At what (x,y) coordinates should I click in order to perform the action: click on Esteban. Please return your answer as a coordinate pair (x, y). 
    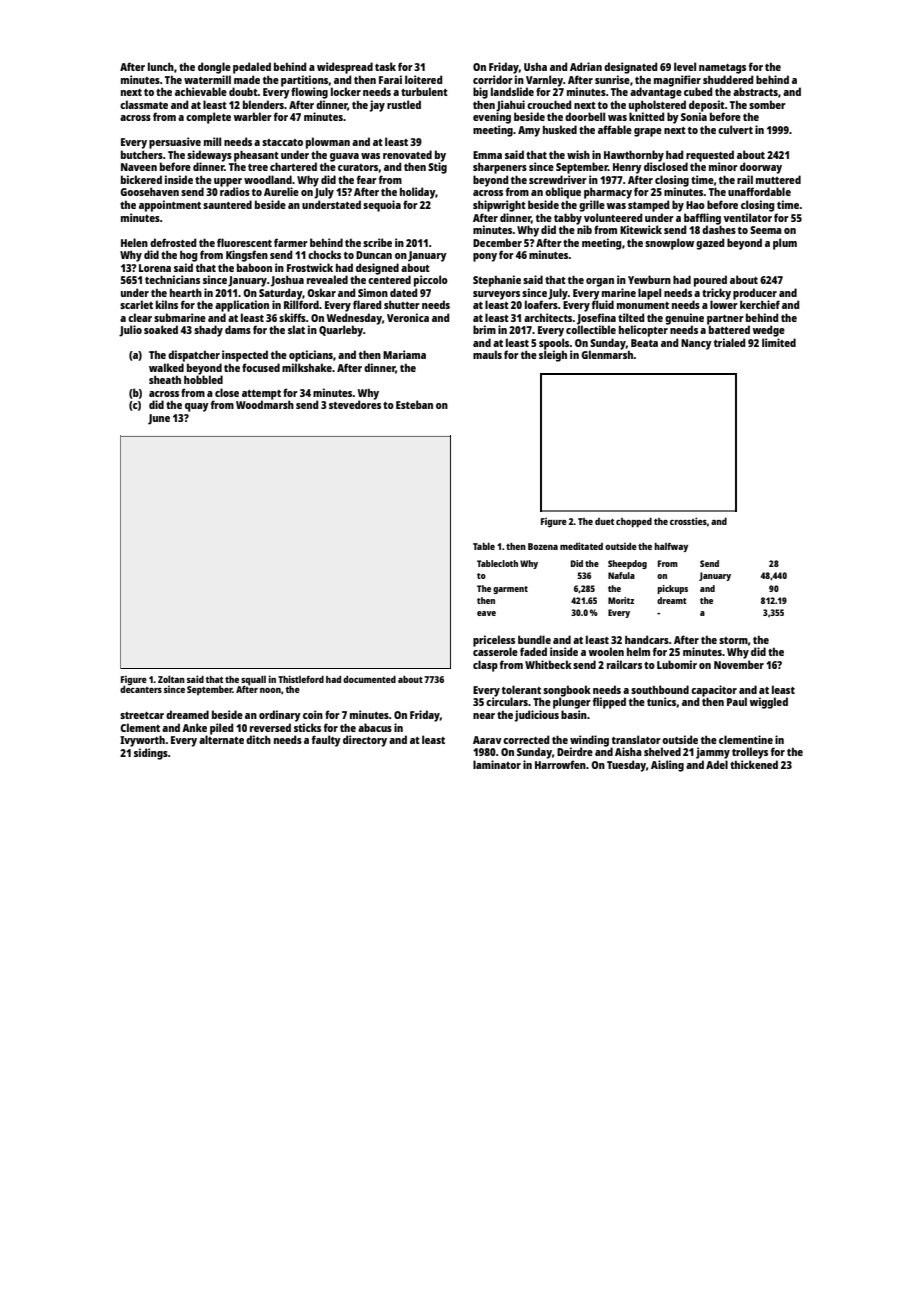
    Looking at the image, I should click on (414, 404).
